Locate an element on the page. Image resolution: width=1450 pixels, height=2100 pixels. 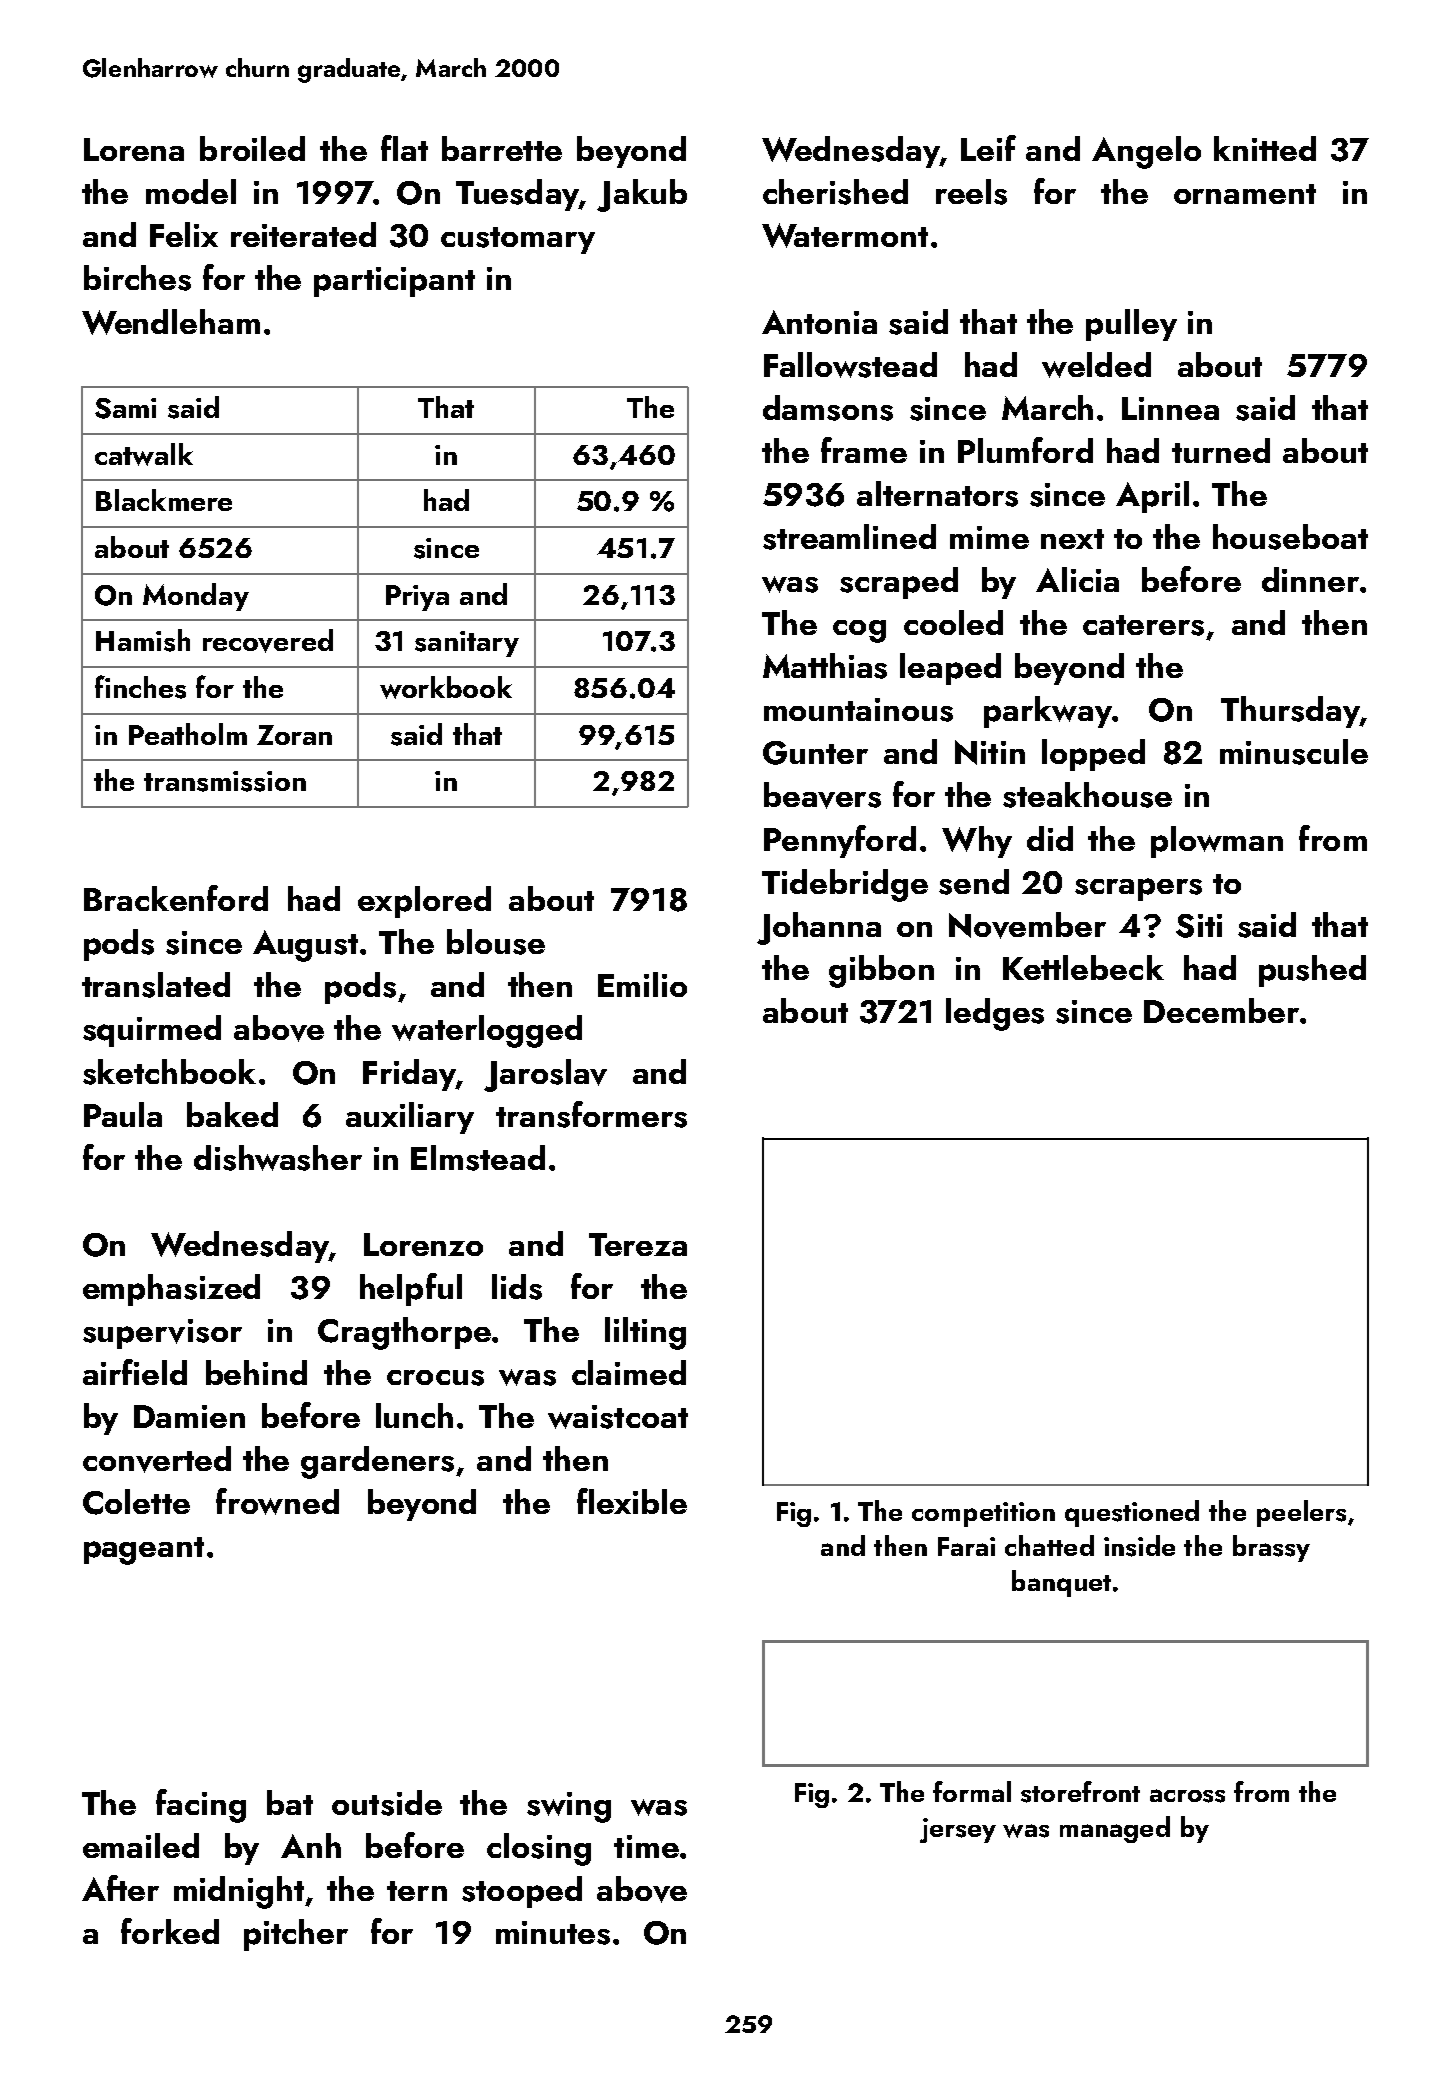
Brackenford is located at coordinates (176, 898).
